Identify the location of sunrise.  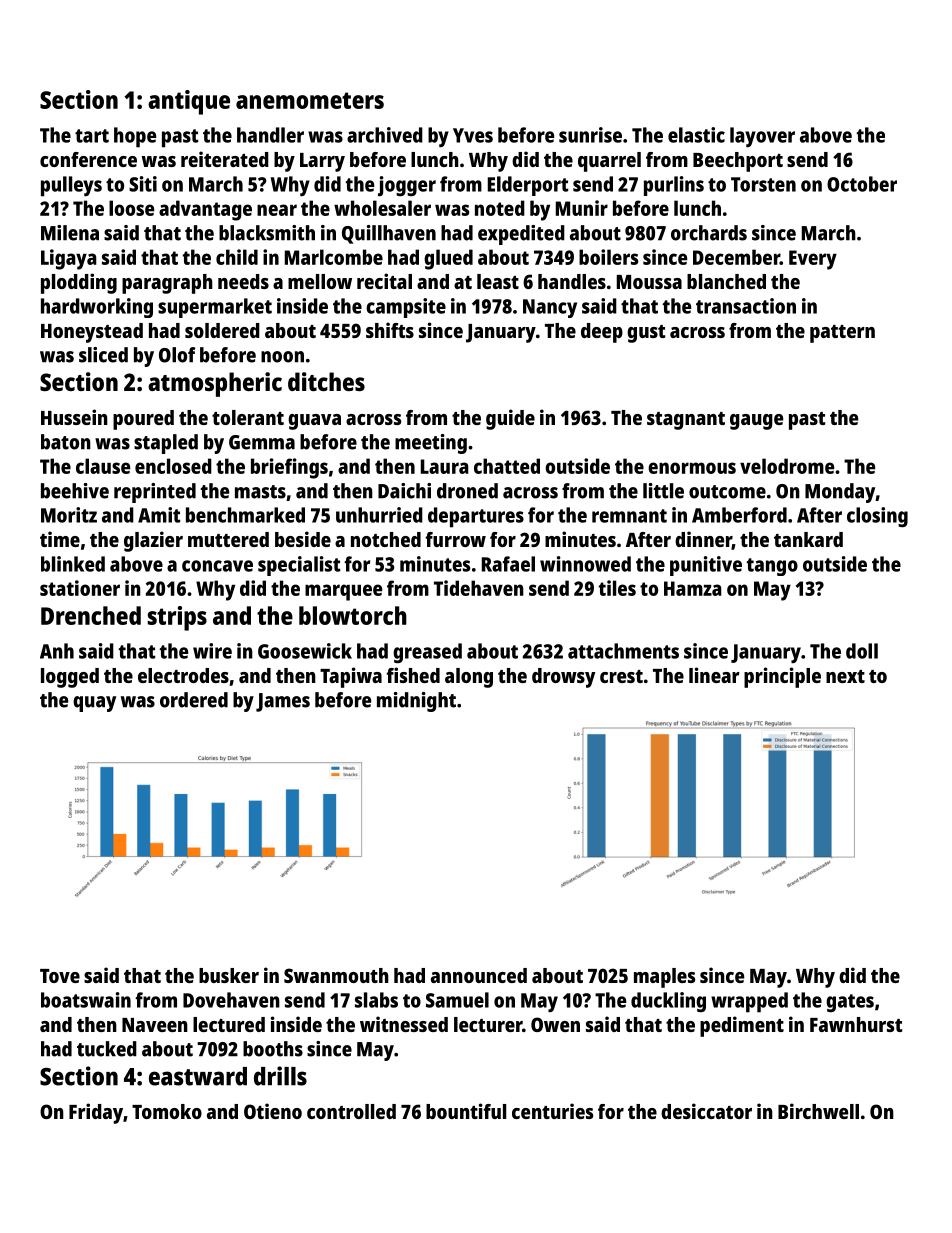
(590, 135).
